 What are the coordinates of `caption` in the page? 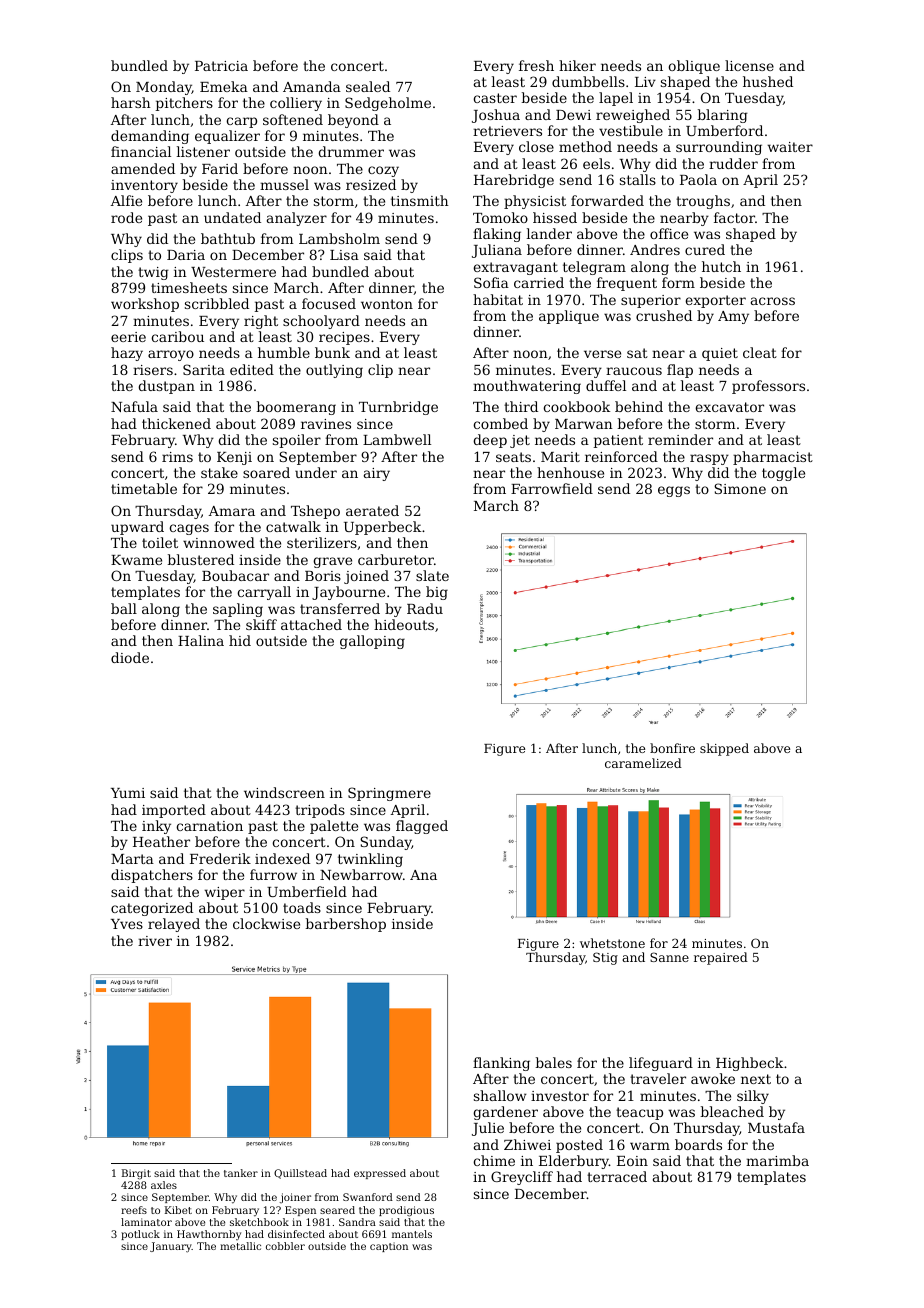 It's located at (389, 1247).
